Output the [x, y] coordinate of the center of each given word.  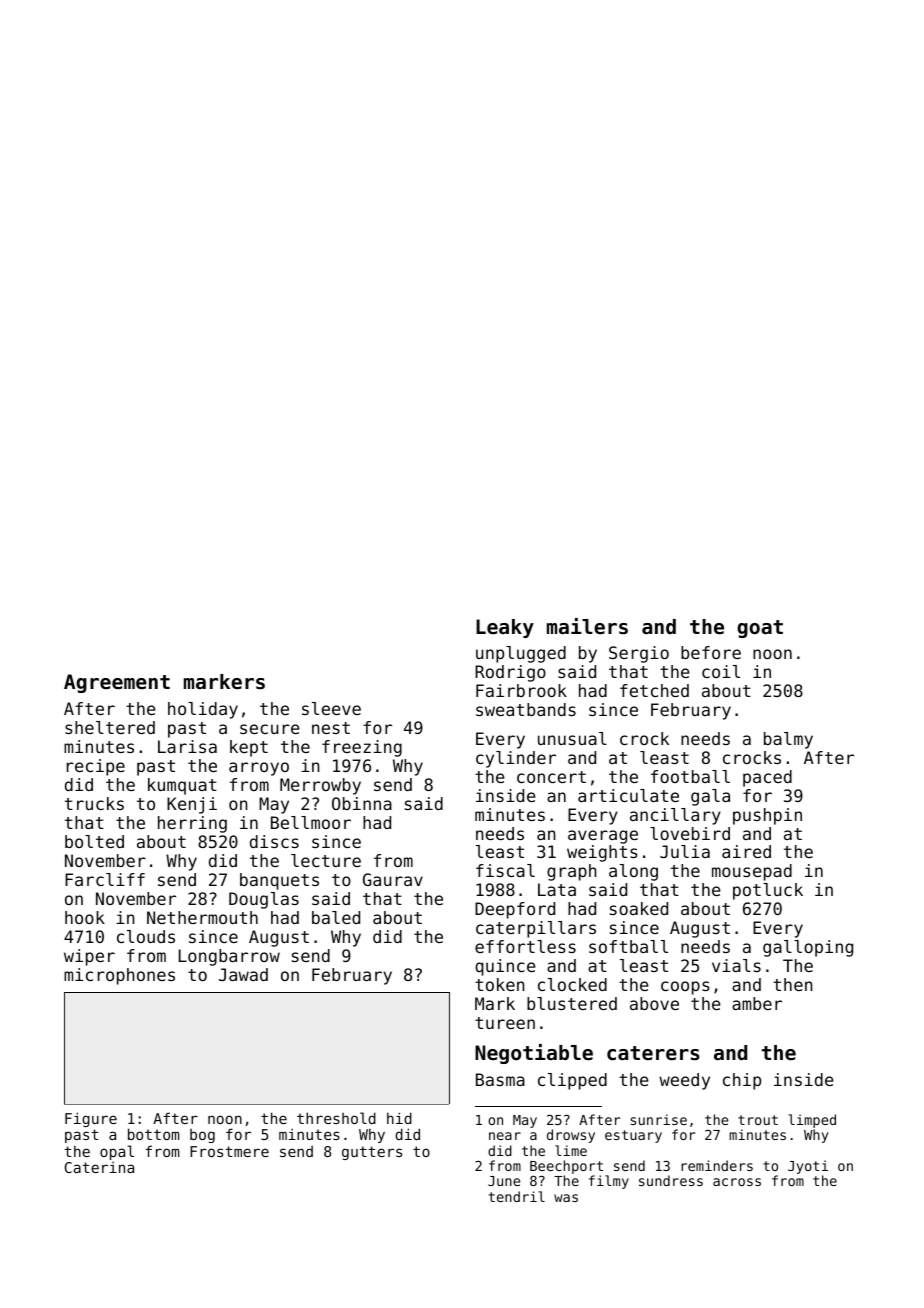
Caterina [99, 1167]
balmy [788, 740]
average [603, 837]
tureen [505, 1023]
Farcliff [105, 879]
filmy [609, 1182]
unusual [572, 738]
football [690, 776]
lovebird [690, 833]
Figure [91, 1119]
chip [742, 1081]
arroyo [259, 769]
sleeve [331, 708]
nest [331, 728]
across [737, 1182]
